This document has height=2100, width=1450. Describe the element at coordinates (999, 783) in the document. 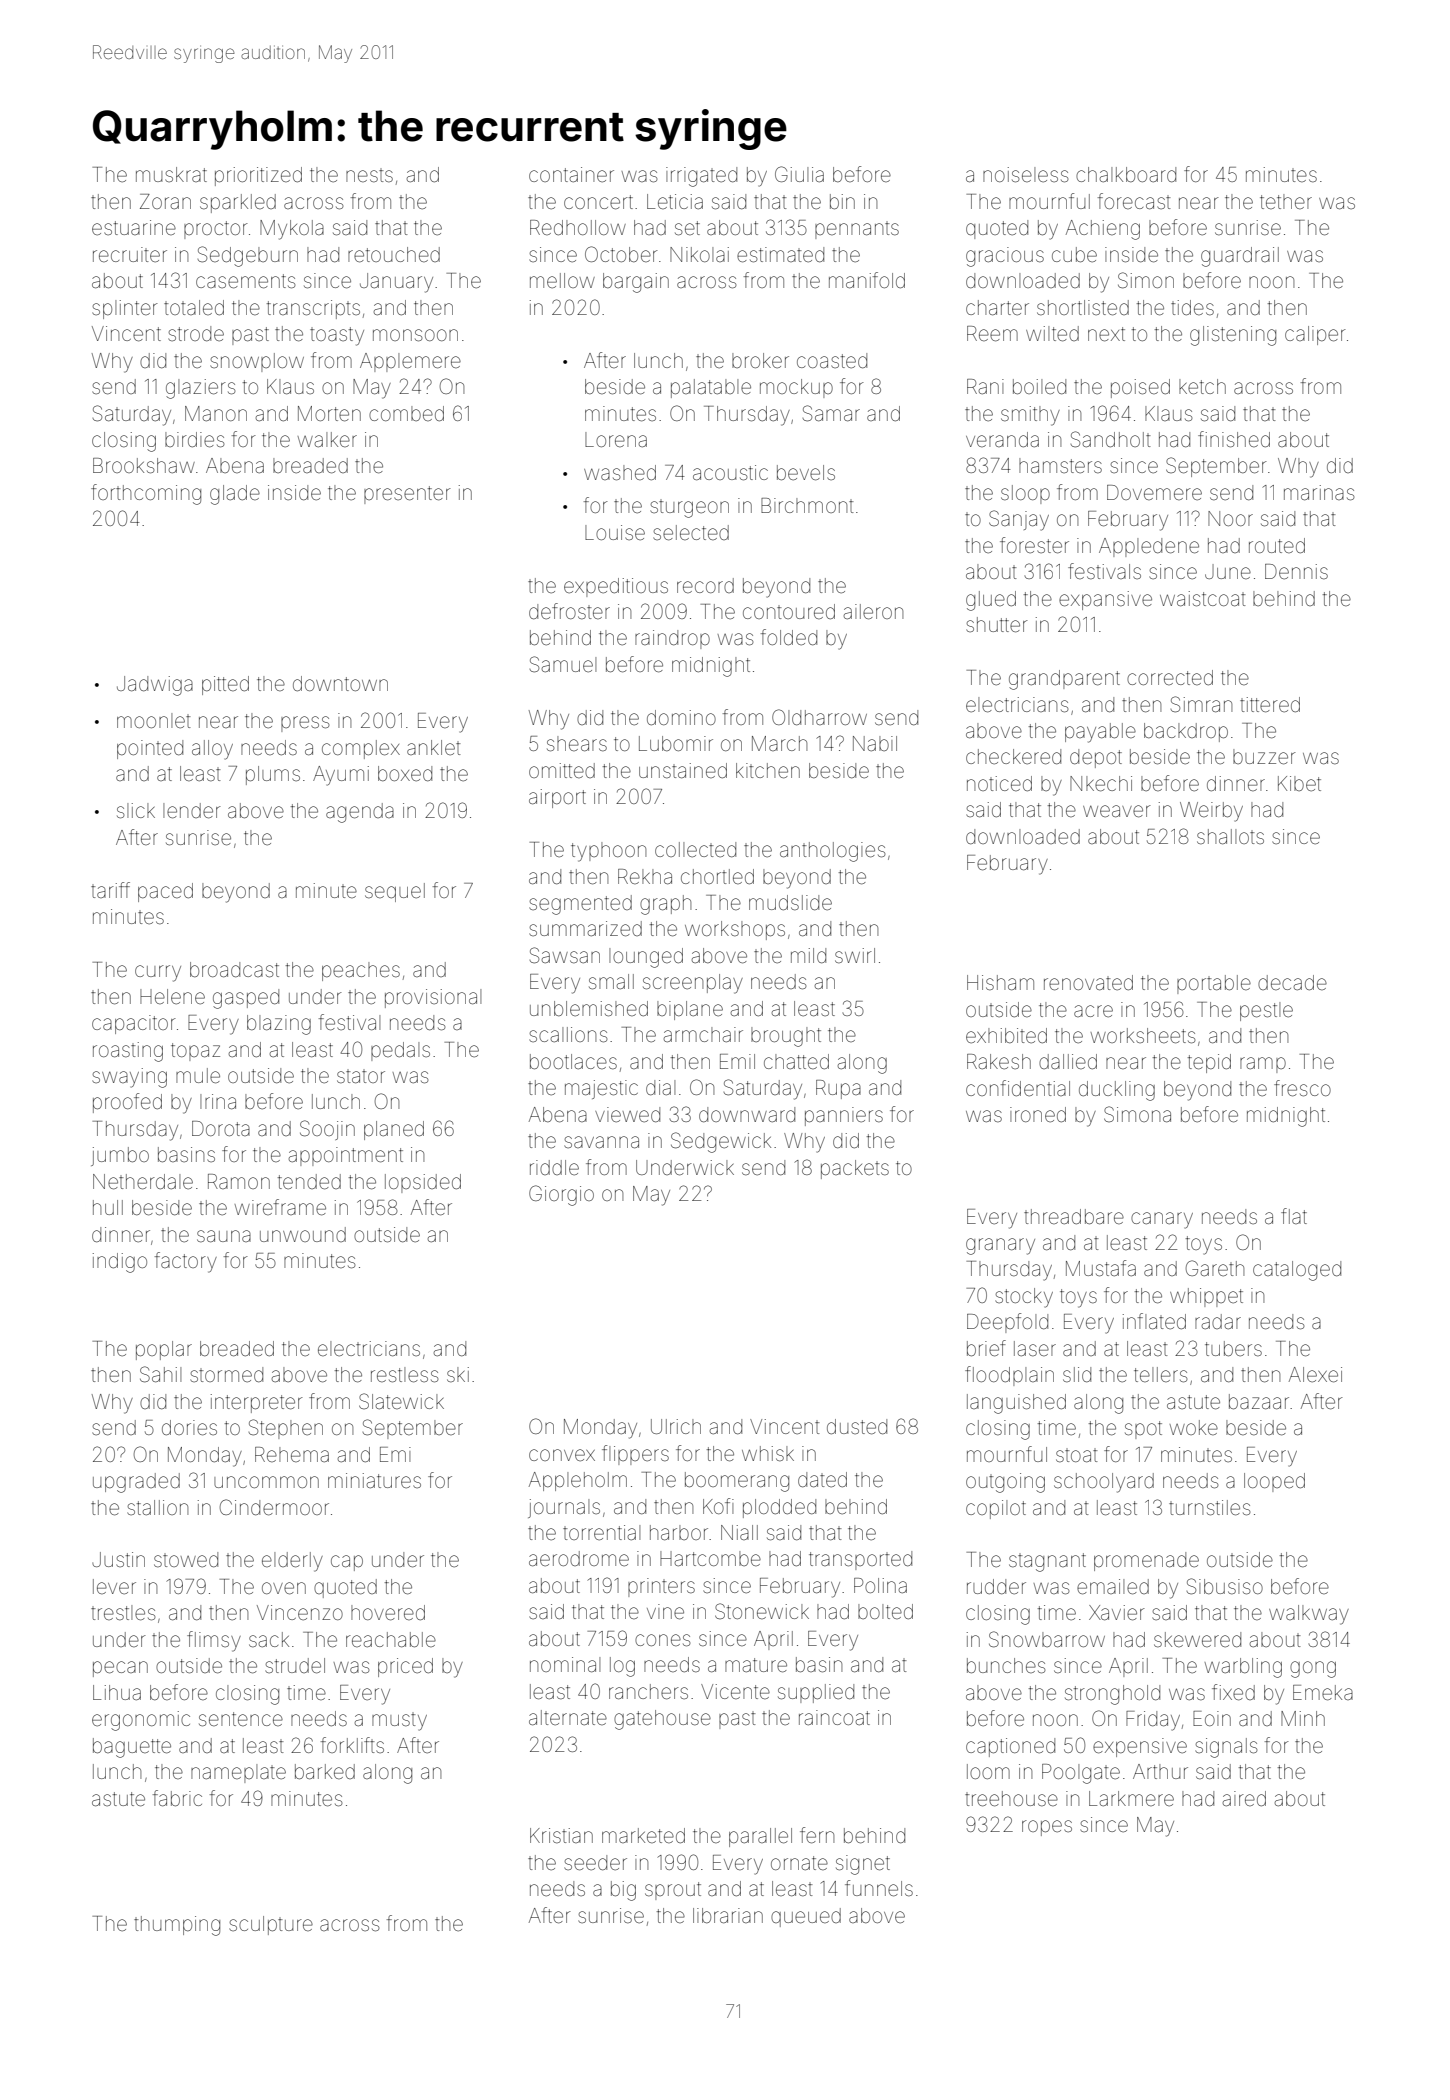

I see `noticed` at that location.
